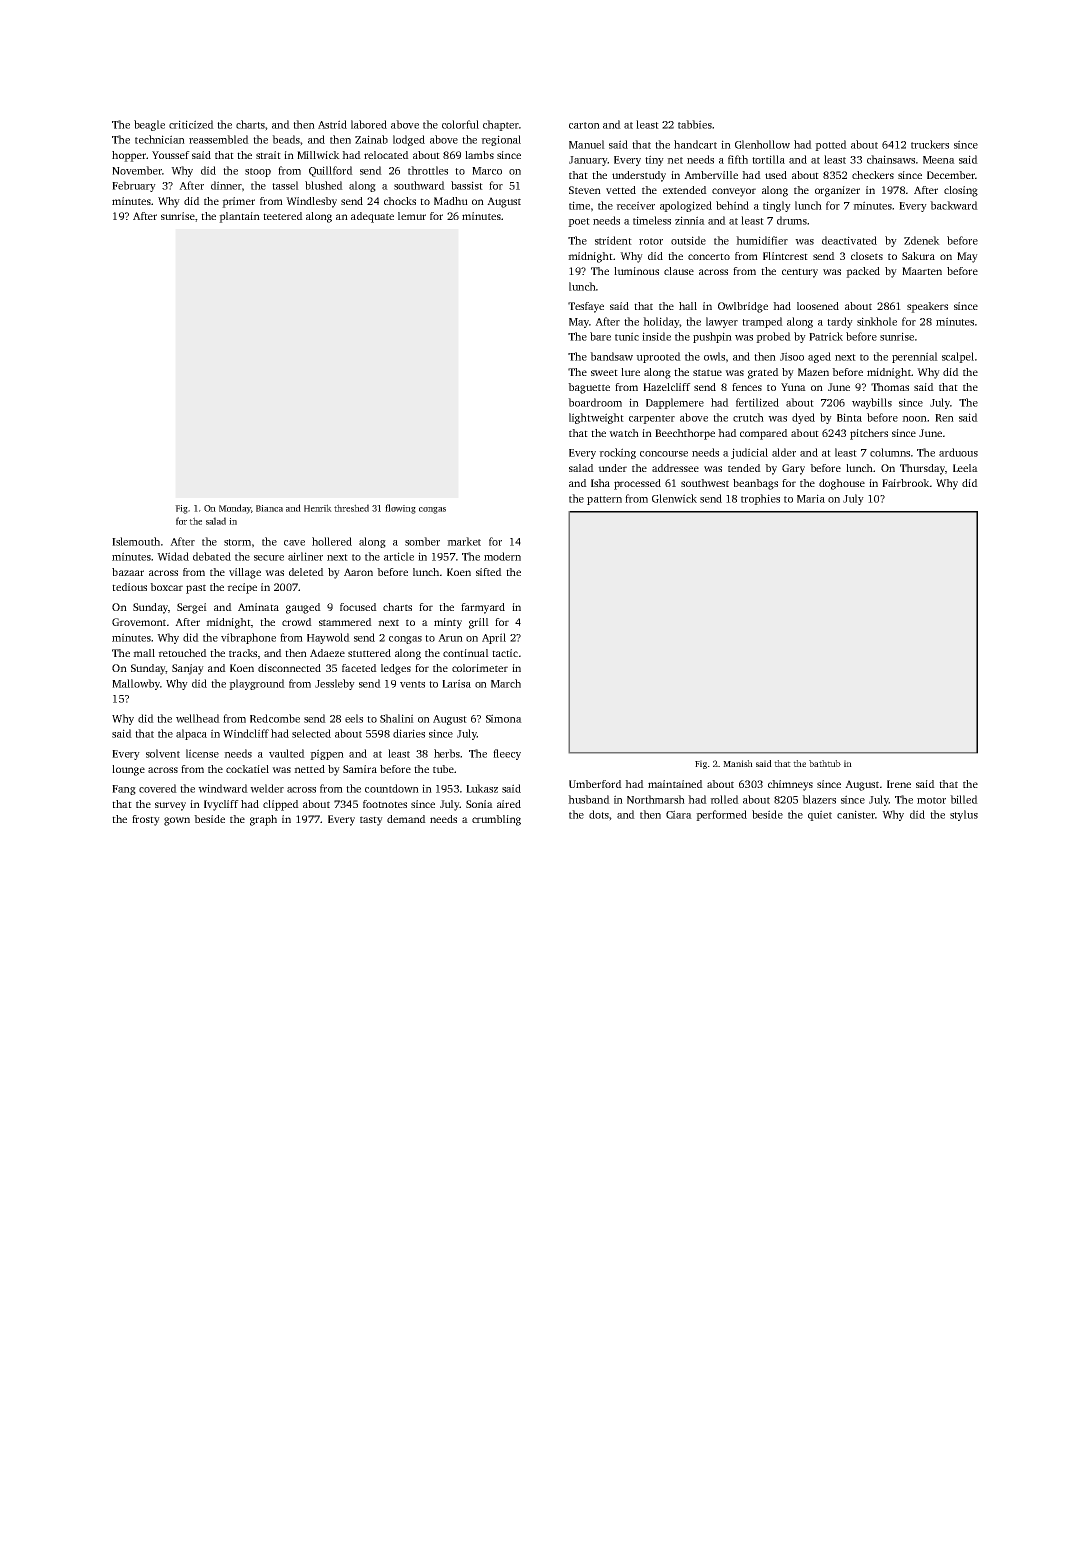  What do you see at coordinates (930, 144) in the page?
I see `truckers` at bounding box center [930, 144].
